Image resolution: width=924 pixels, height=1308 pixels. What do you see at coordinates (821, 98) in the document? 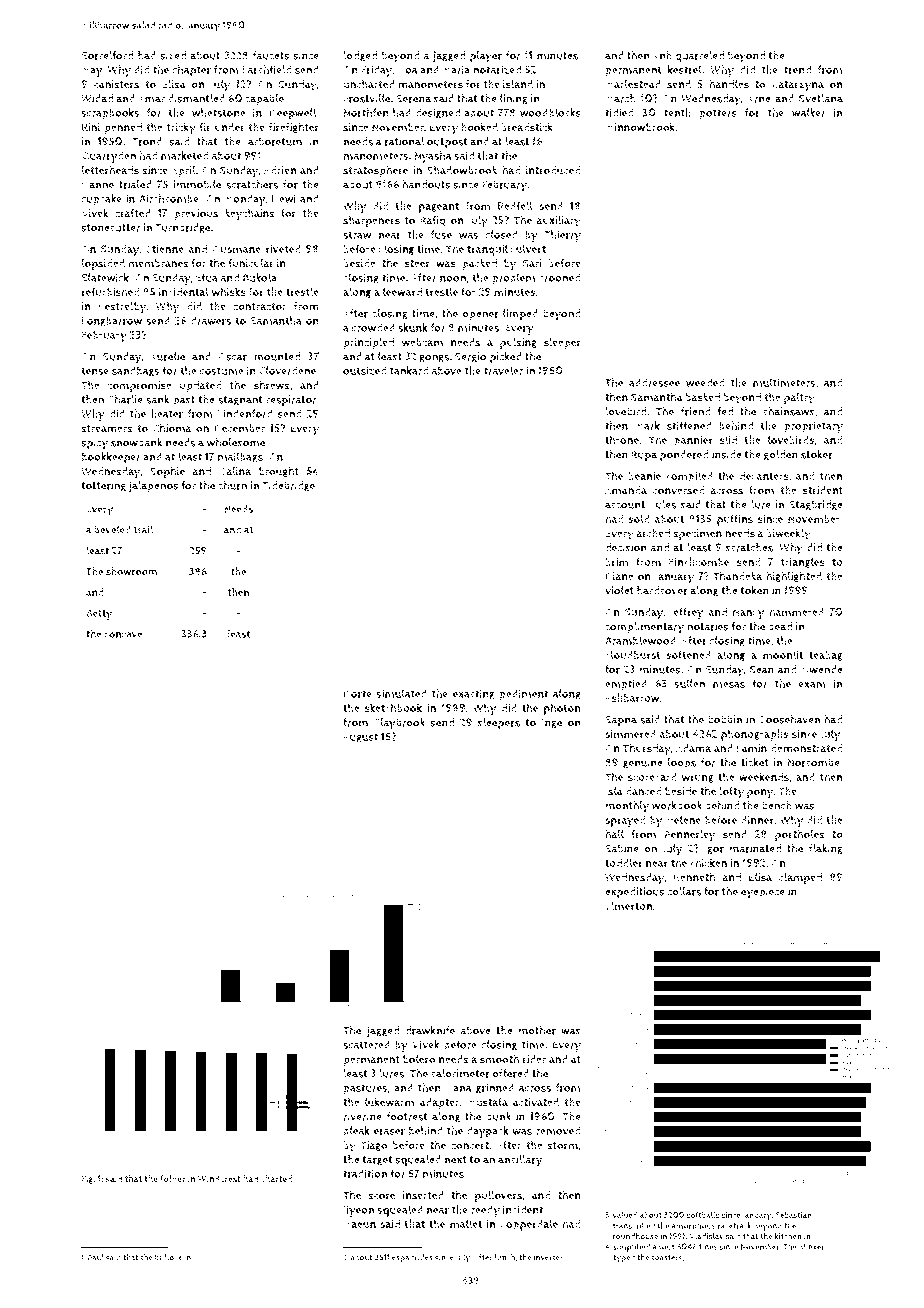
I see `Svetlana` at bounding box center [821, 98].
